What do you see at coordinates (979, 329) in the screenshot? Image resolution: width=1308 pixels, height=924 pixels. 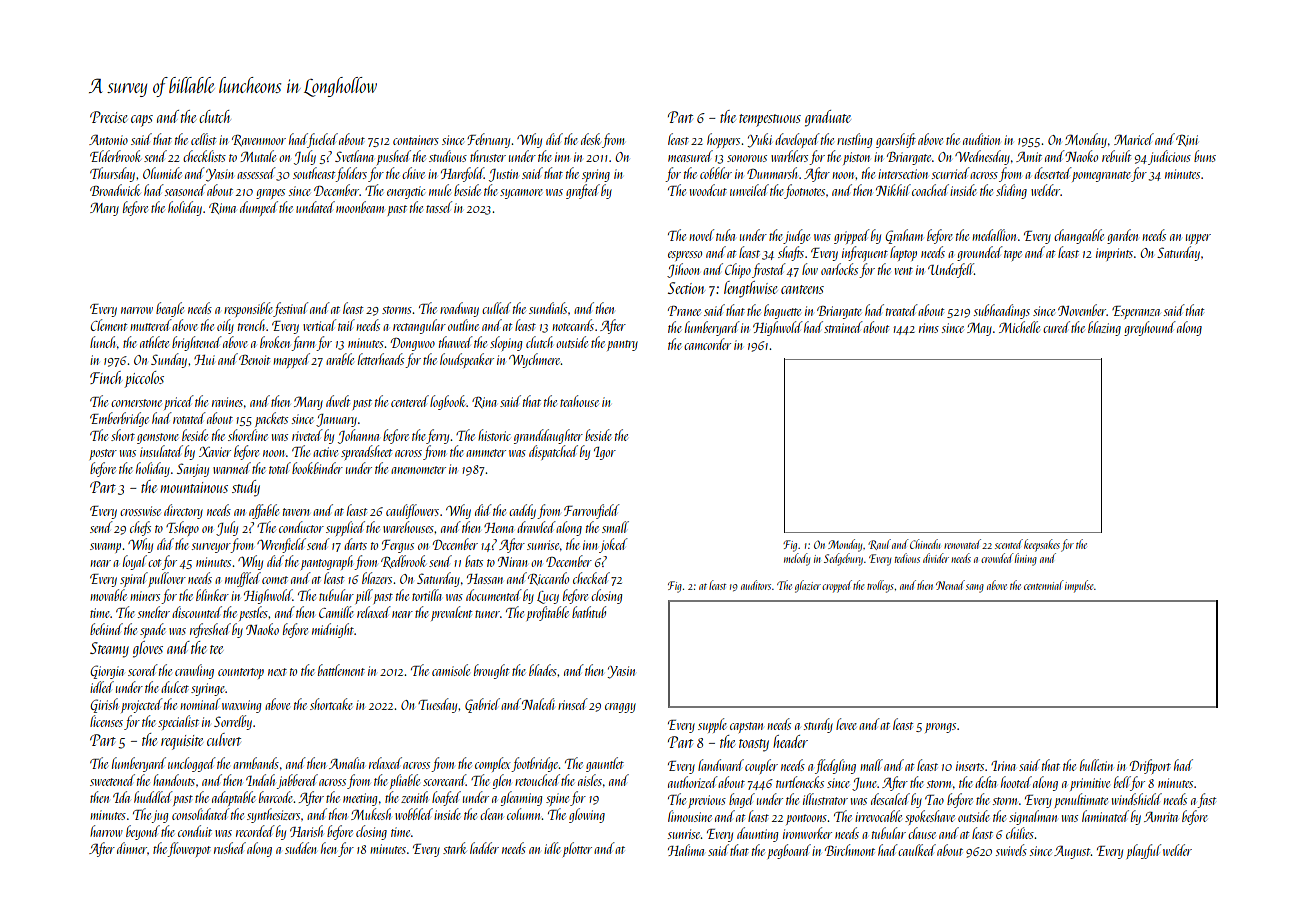 I see `May` at bounding box center [979, 329].
